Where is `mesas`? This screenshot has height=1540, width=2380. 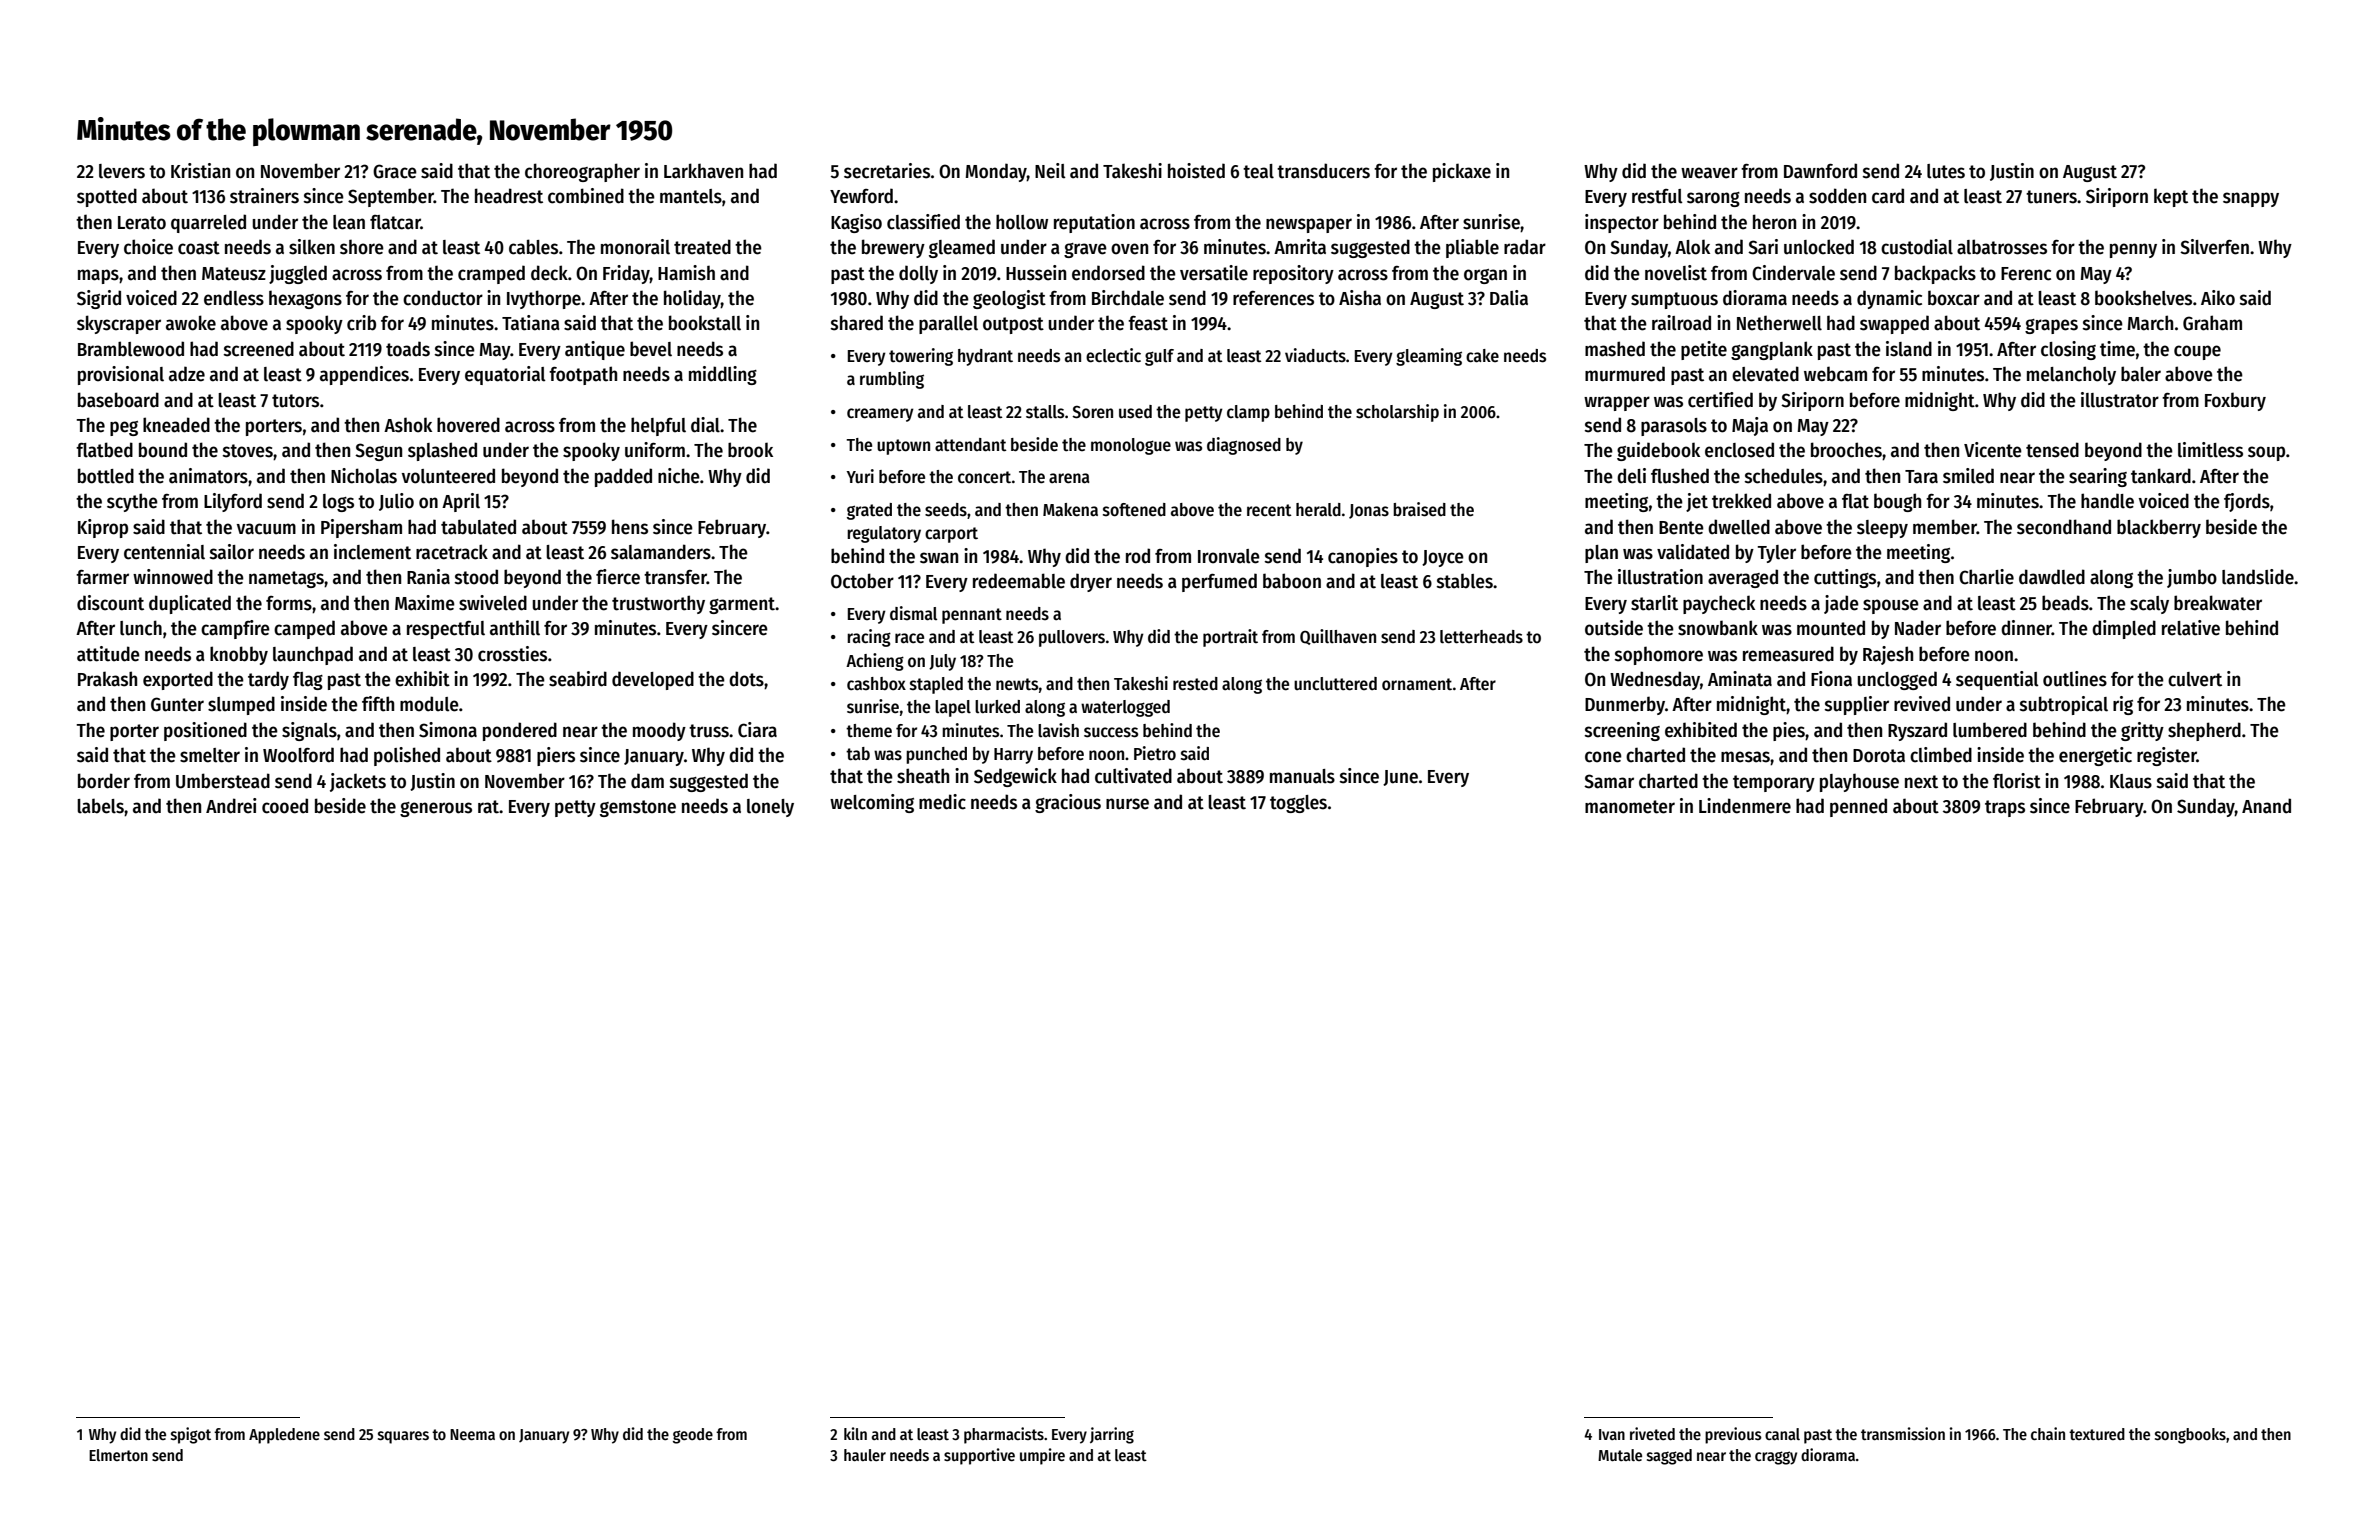 mesas is located at coordinates (1745, 757).
